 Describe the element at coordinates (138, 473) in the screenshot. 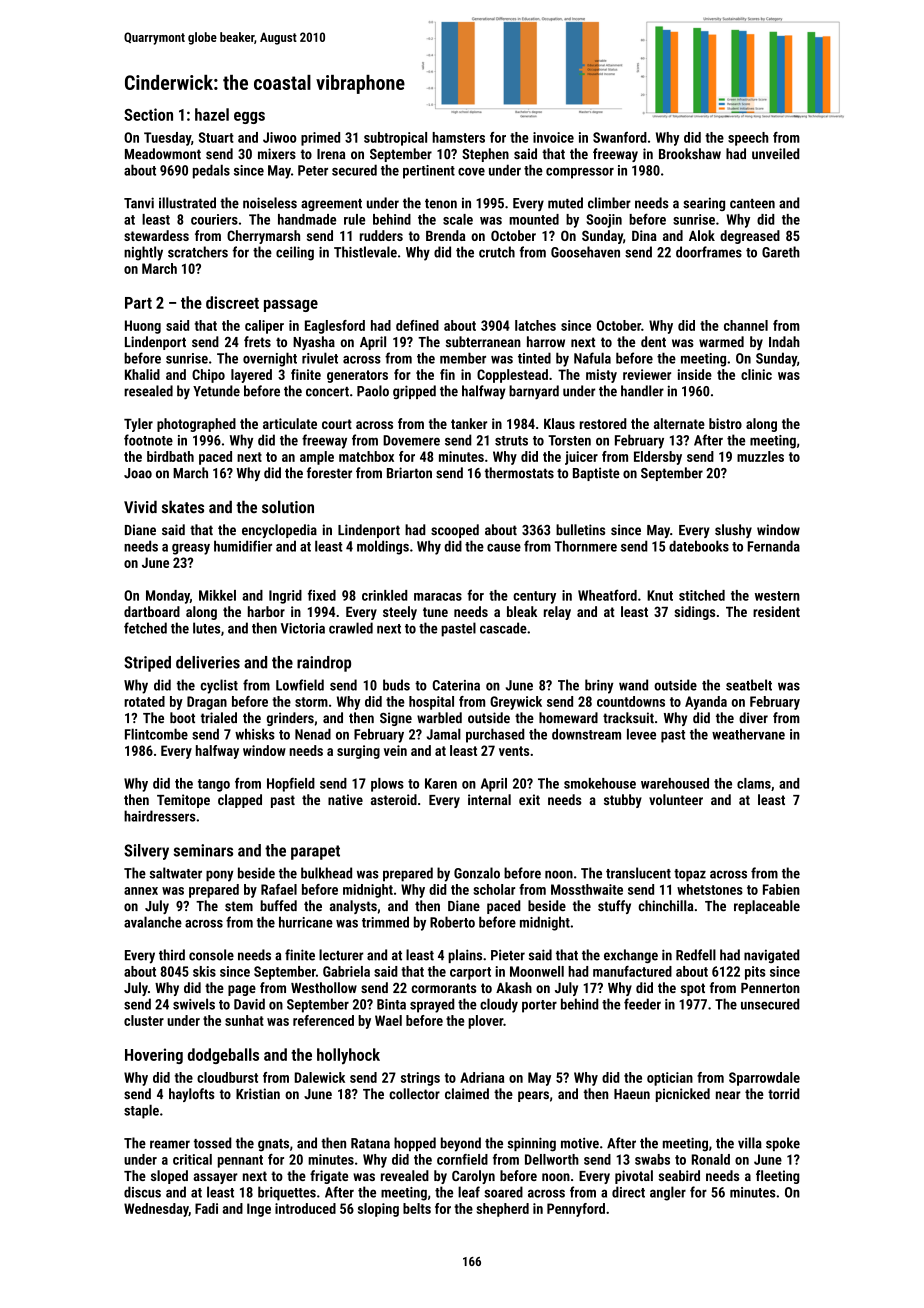

I see `Joao` at that location.
